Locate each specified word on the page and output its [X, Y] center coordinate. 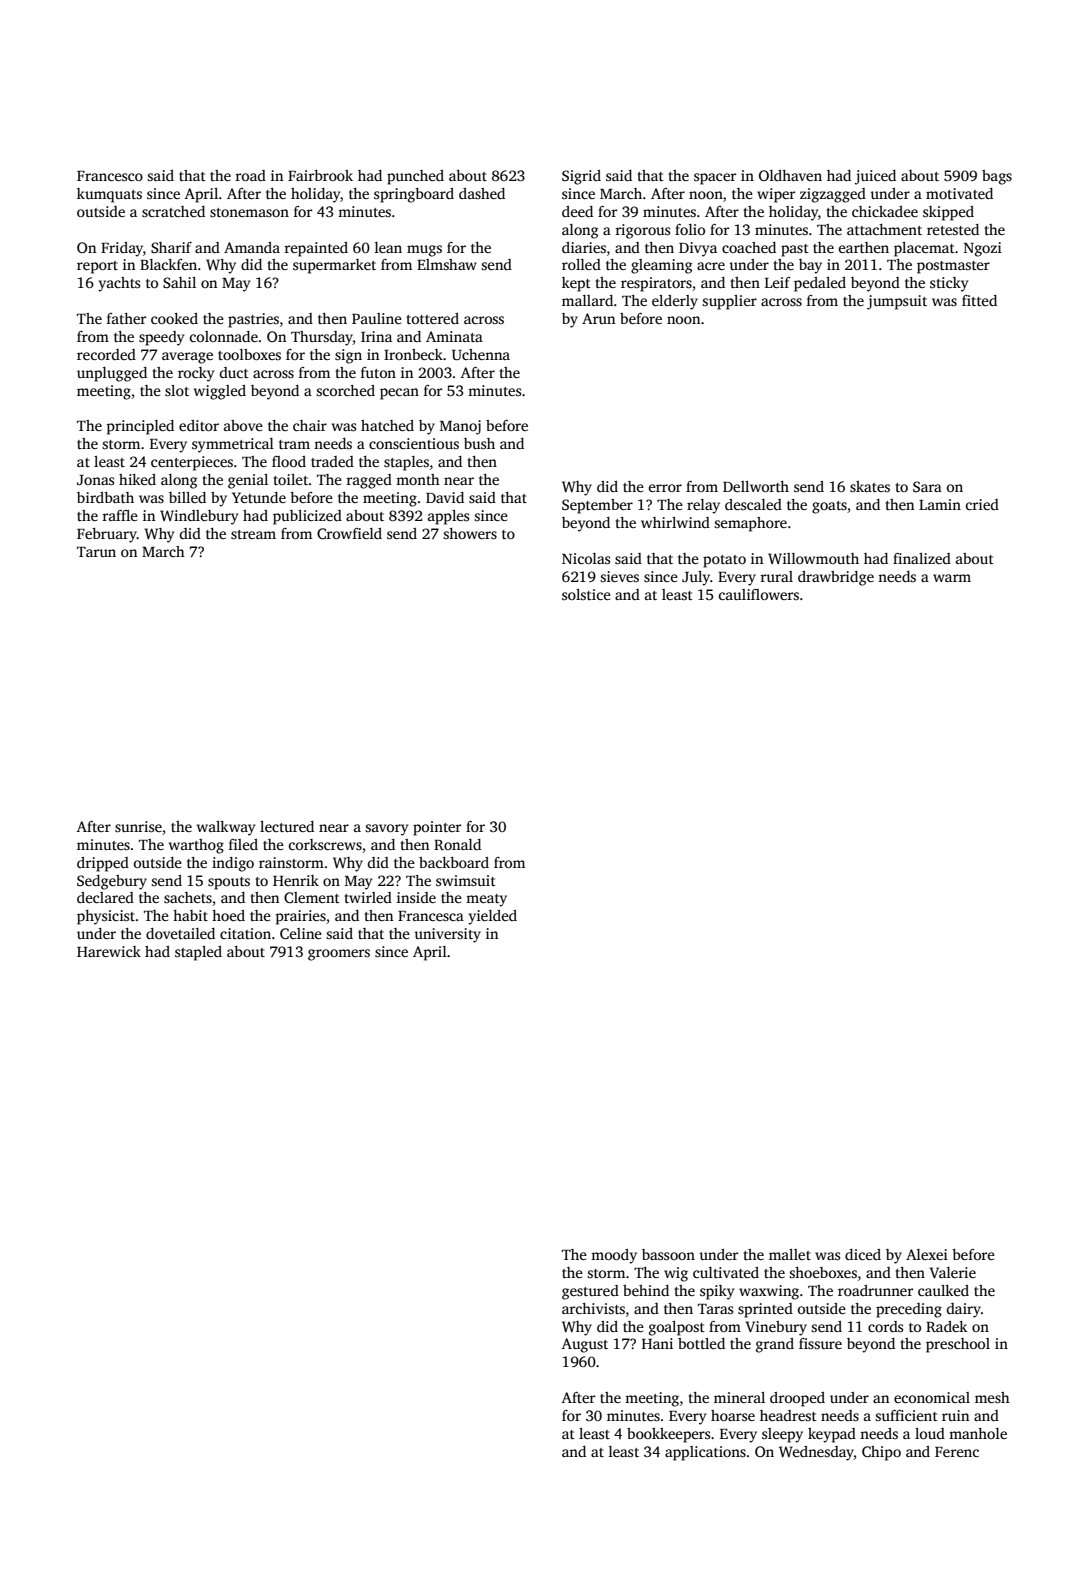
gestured [590, 1292]
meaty [486, 900]
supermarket [334, 266]
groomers [339, 955]
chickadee [885, 211]
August [585, 1345]
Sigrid [581, 177]
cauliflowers [759, 594]
